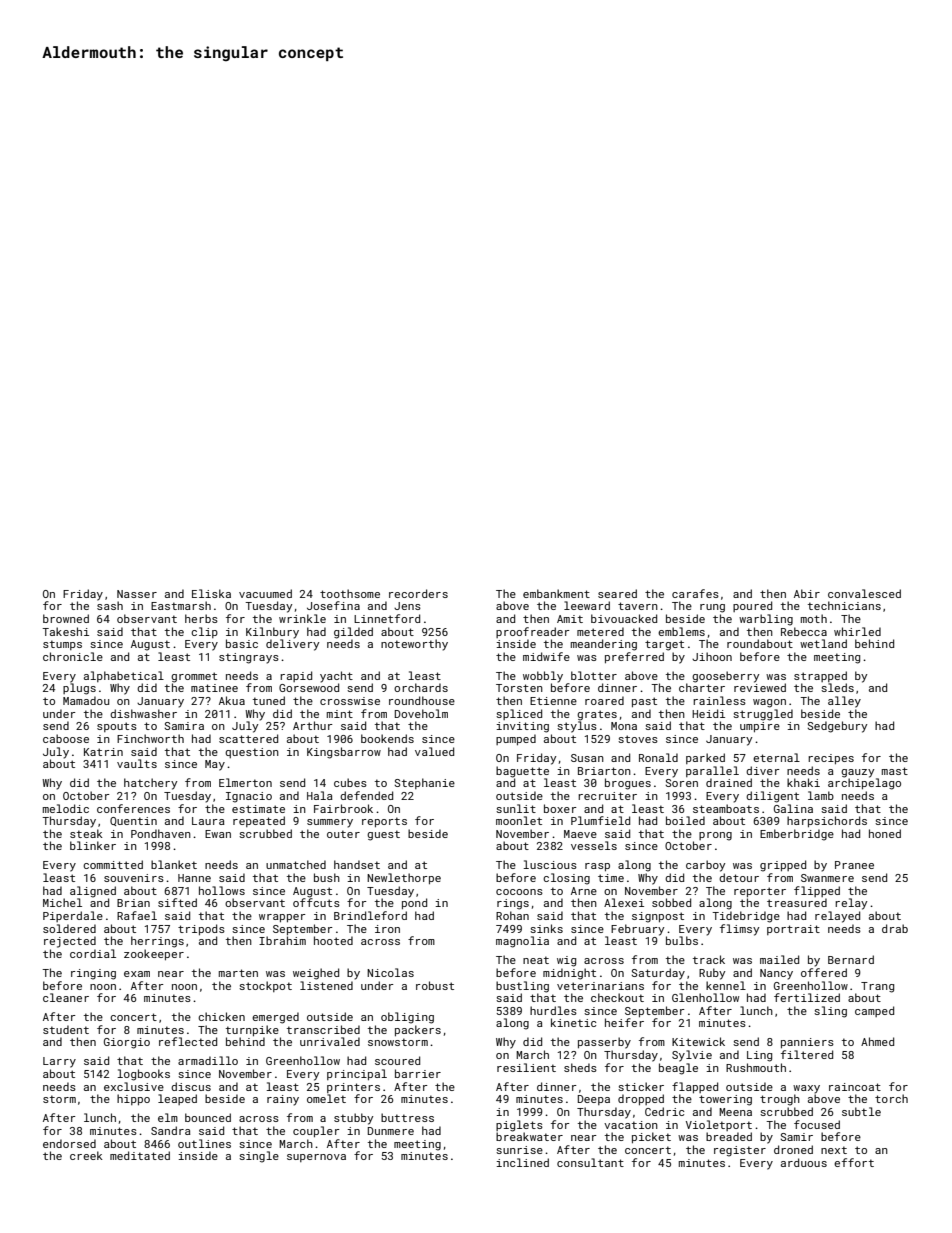 Image resolution: width=952 pixels, height=1233 pixels. I want to click on prong, so click(715, 836).
